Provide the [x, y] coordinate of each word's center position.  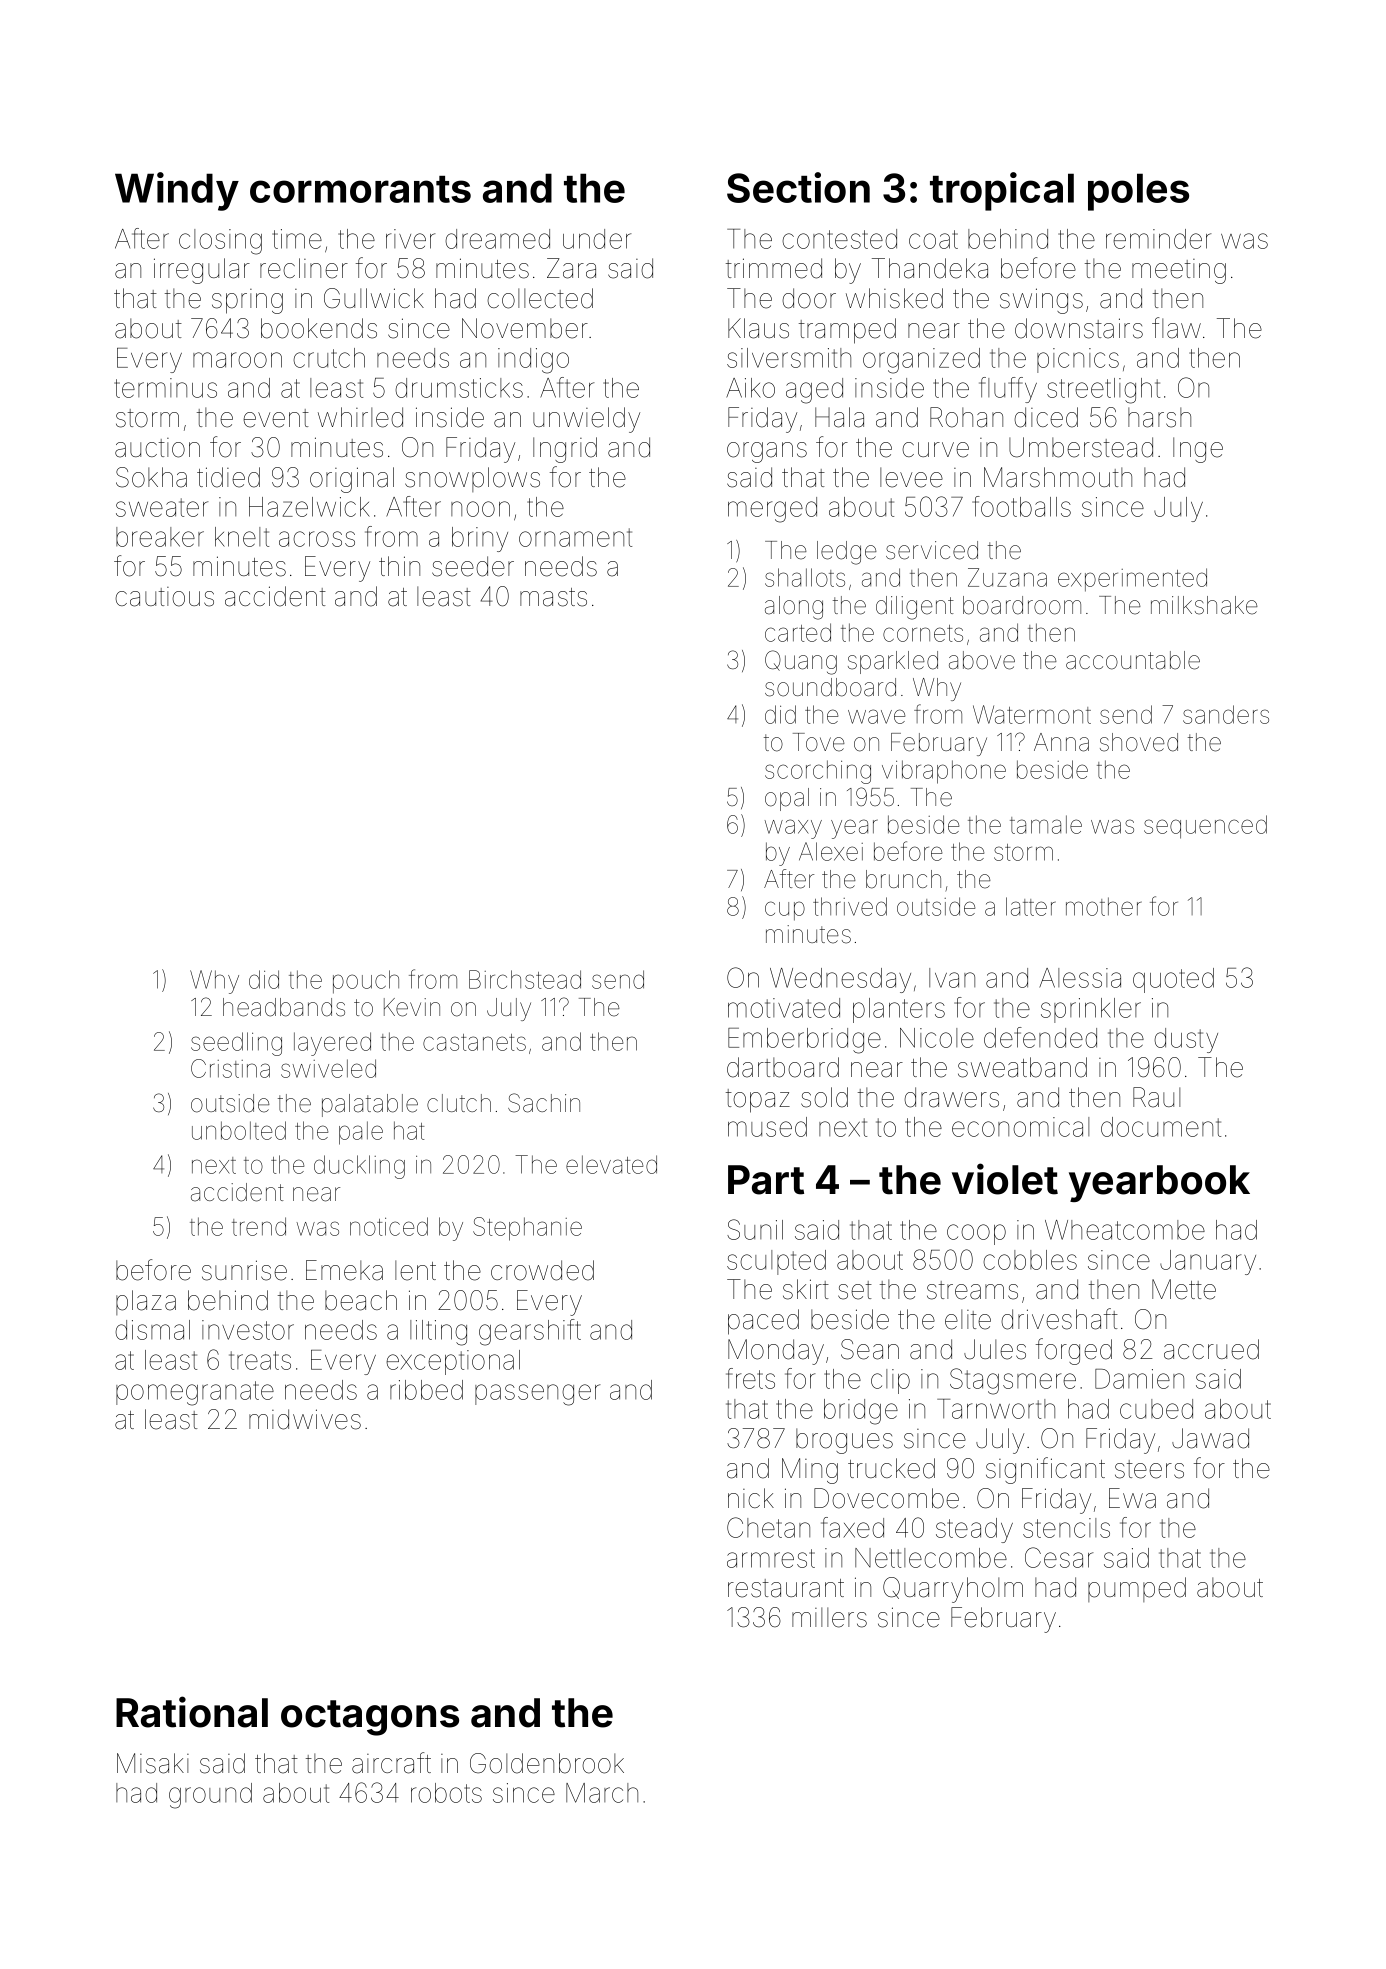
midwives [305, 1419]
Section [798, 187]
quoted [1173, 980]
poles [1138, 192]
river [411, 239]
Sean [870, 1349]
